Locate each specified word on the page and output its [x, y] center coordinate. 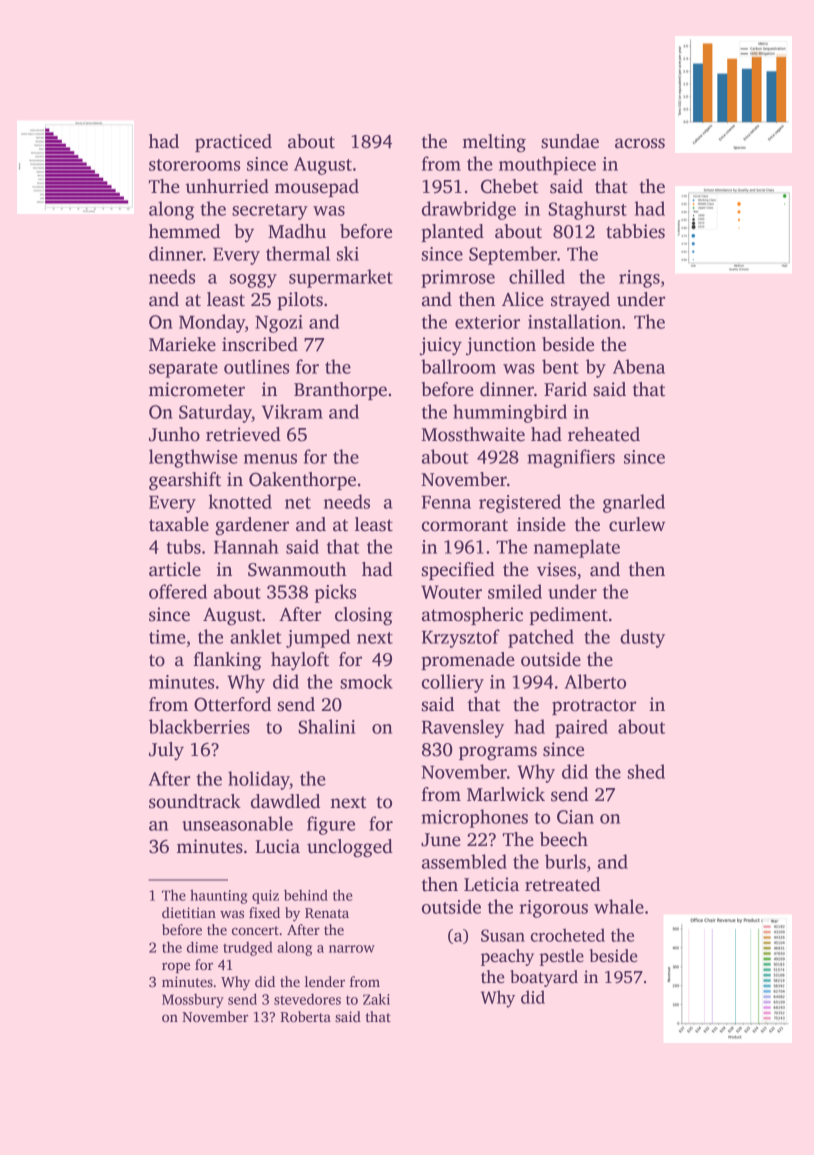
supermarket [341, 278]
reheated [604, 434]
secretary [270, 212]
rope [176, 967]
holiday [259, 780]
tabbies [635, 231]
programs [498, 753]
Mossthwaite [473, 434]
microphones [474, 818]
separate [183, 370]
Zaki [376, 999]
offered [178, 591]
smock [366, 681]
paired [581, 728]
